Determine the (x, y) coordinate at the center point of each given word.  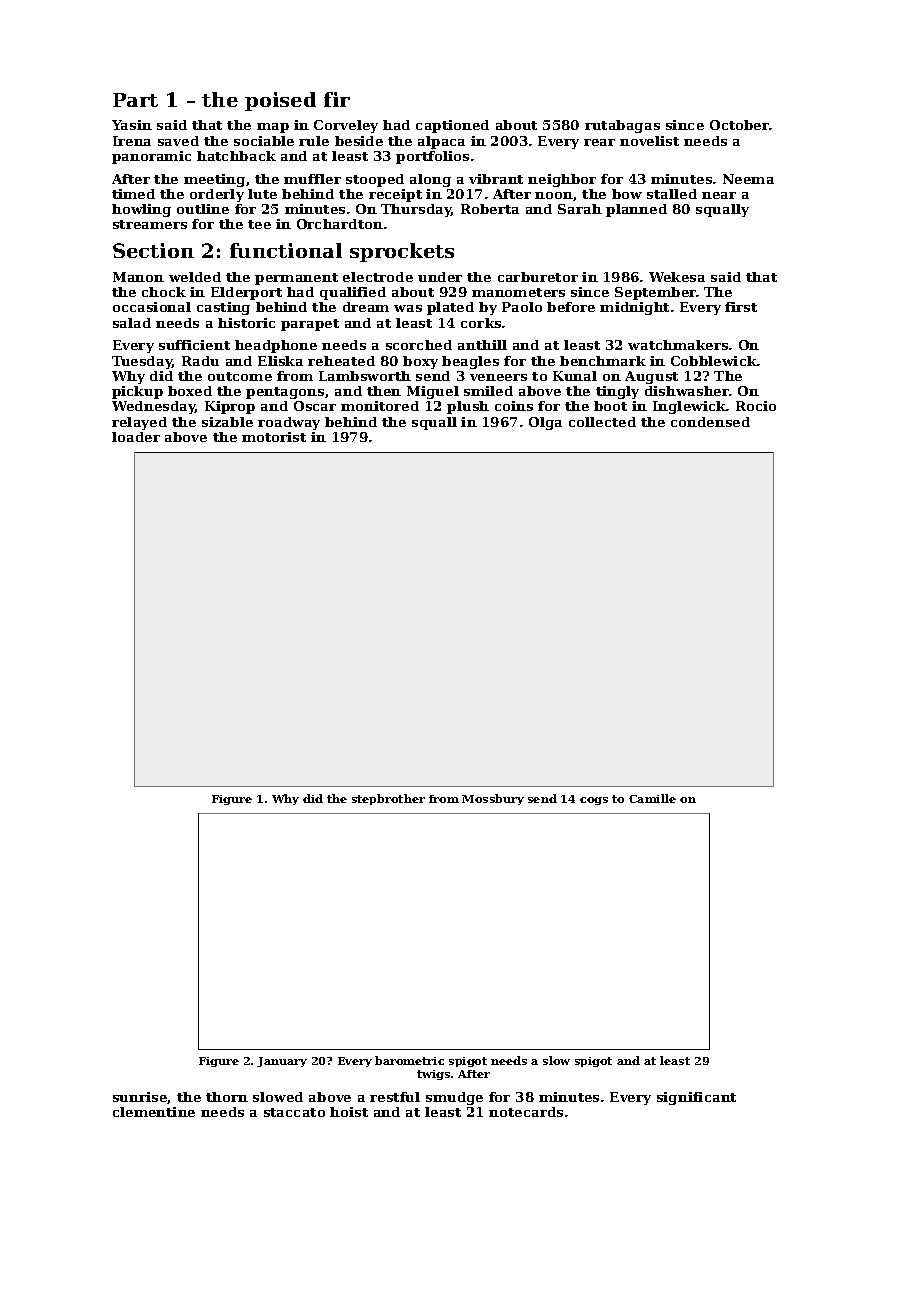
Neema (748, 179)
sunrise (140, 1098)
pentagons (285, 393)
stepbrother (388, 799)
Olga (545, 423)
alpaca (441, 142)
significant (696, 1098)
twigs (433, 1075)
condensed (710, 422)
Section (153, 250)
